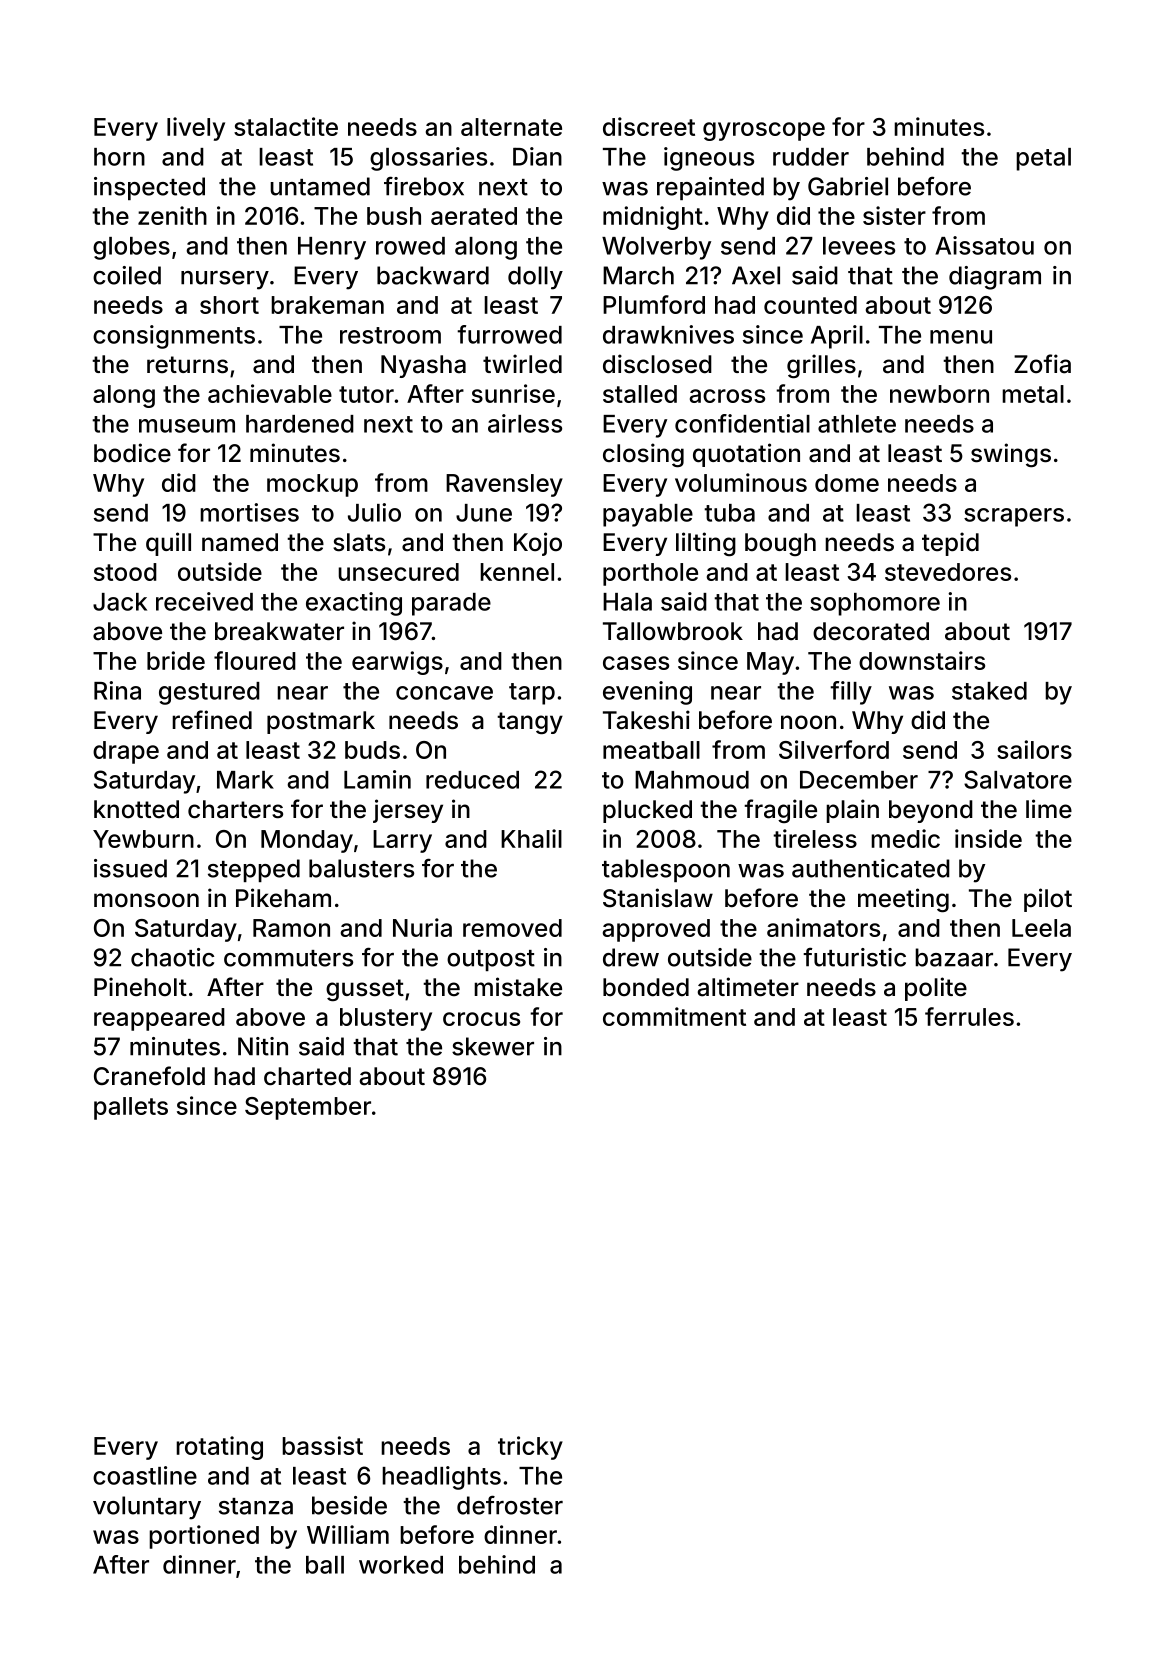  What do you see at coordinates (649, 126) in the page?
I see `discreet` at bounding box center [649, 126].
